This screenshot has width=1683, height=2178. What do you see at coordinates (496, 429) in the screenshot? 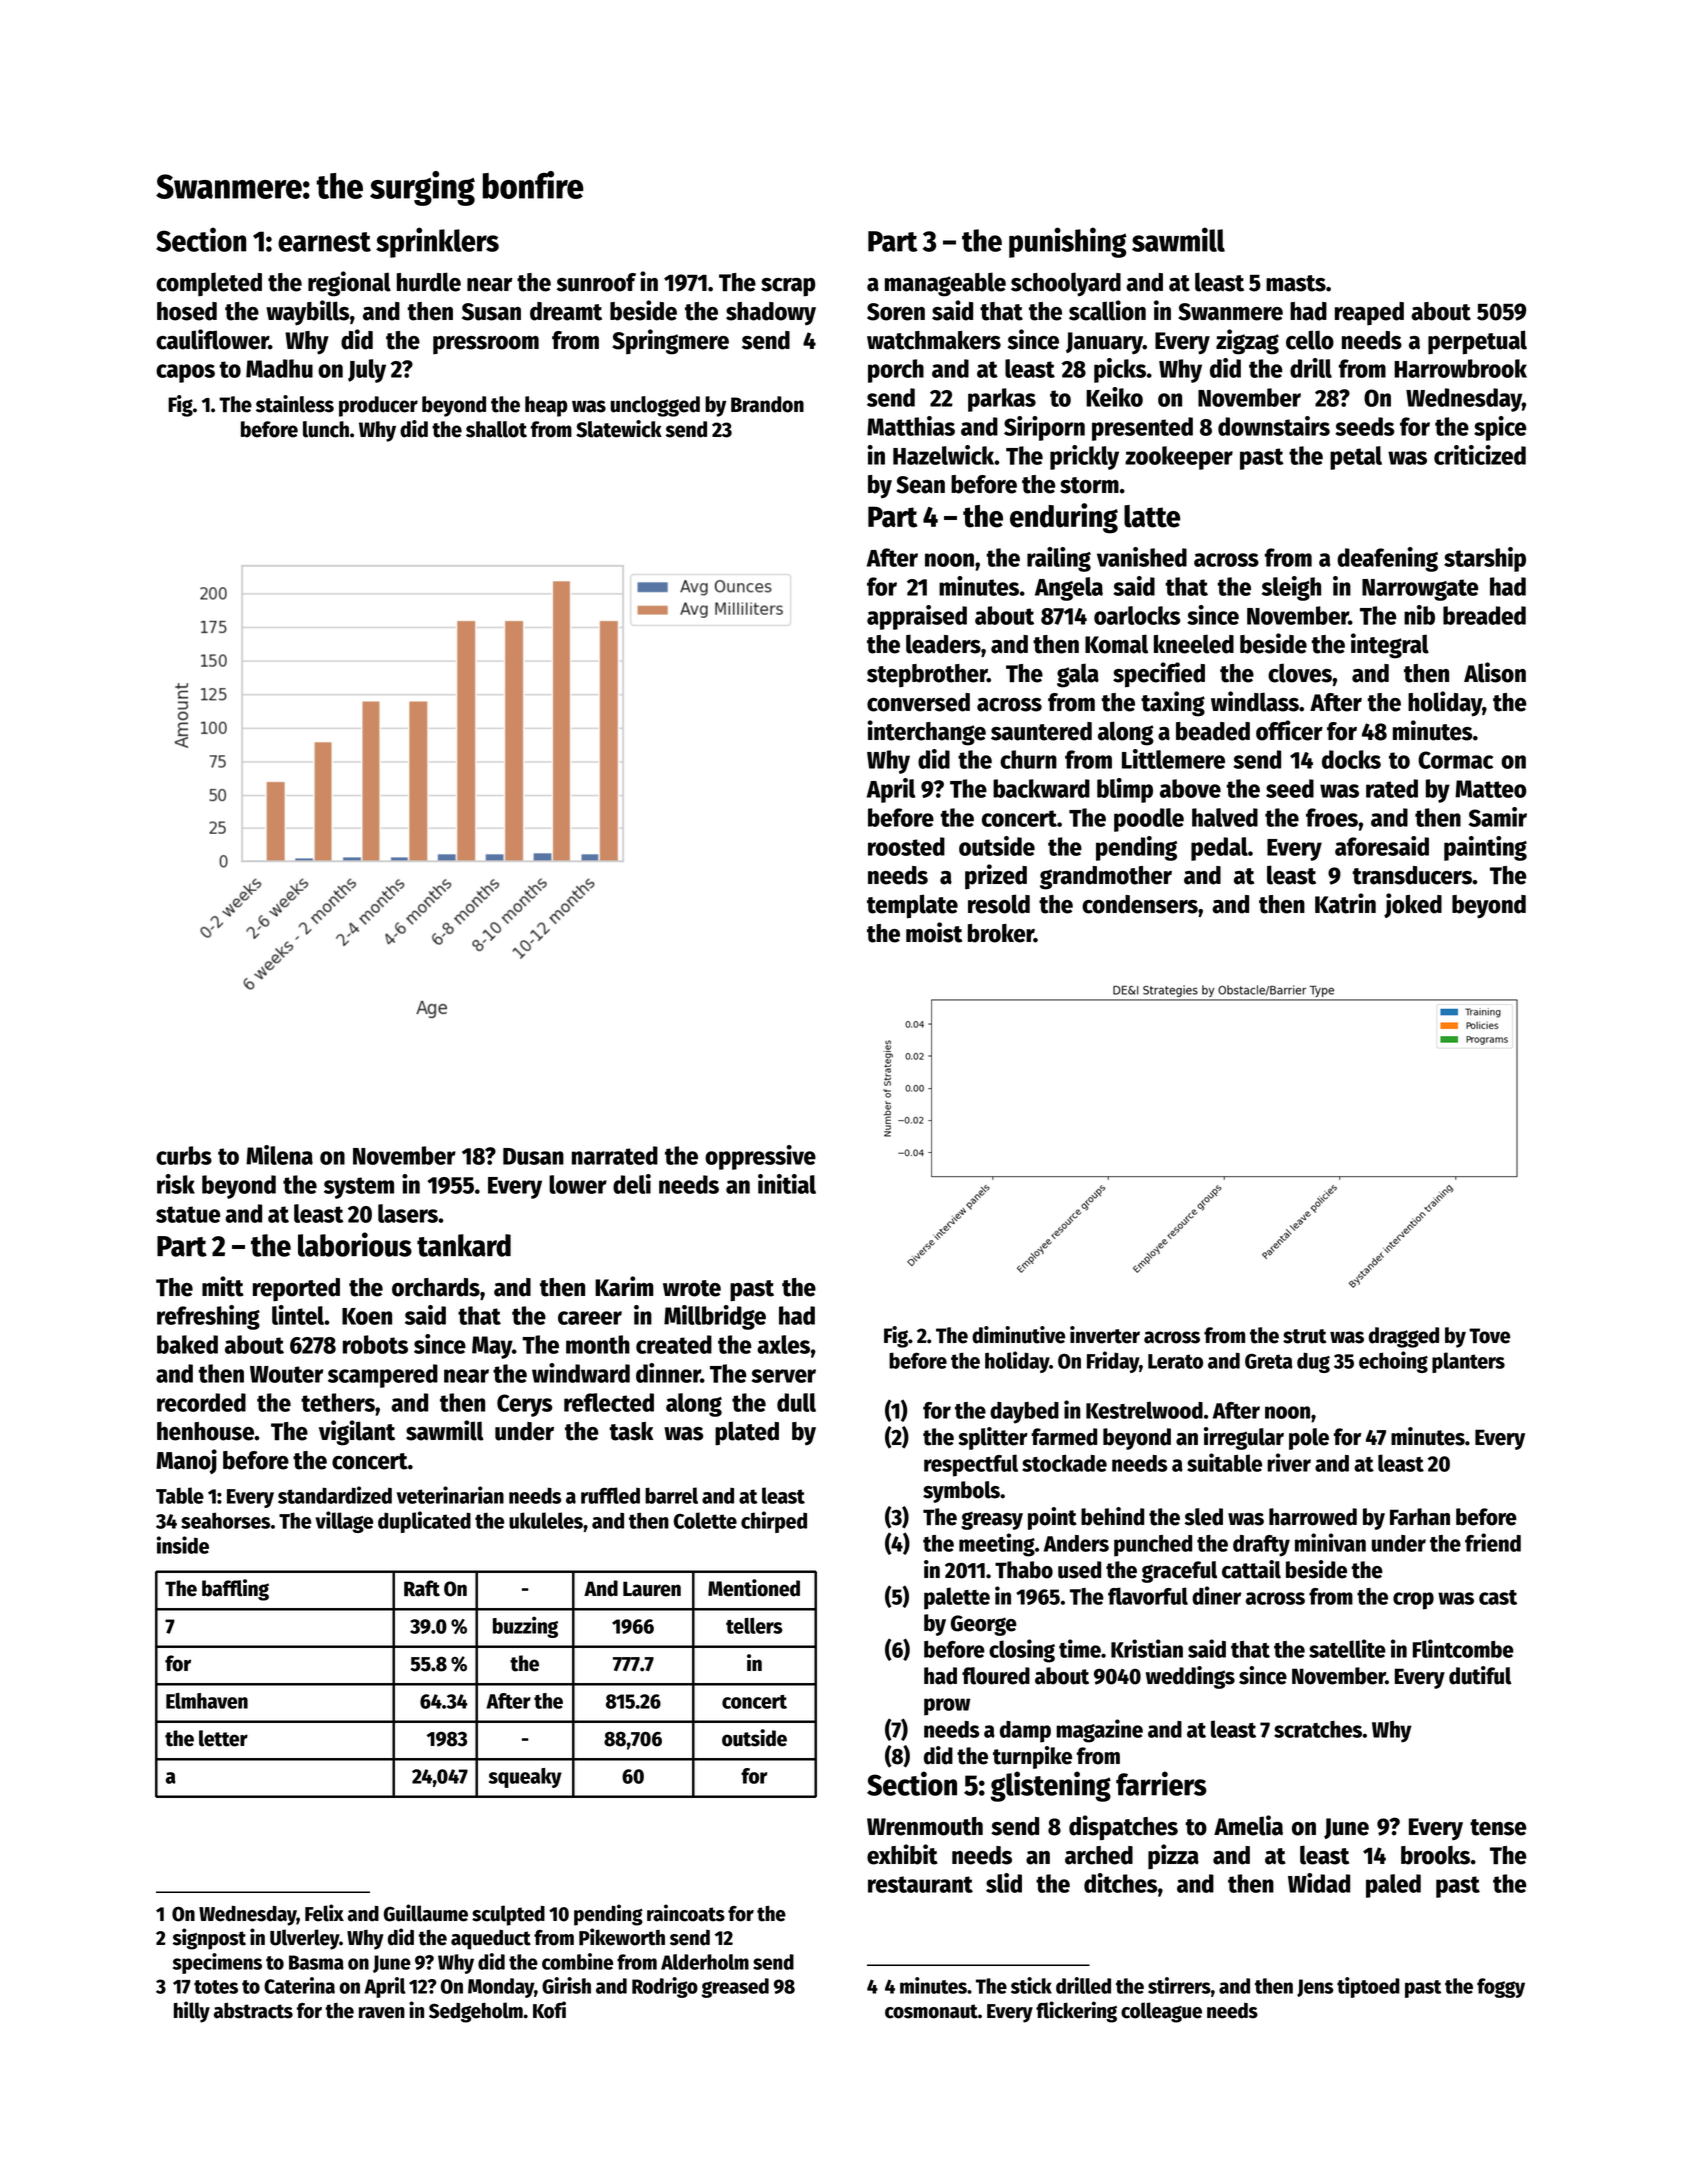
I see `shallot` at bounding box center [496, 429].
